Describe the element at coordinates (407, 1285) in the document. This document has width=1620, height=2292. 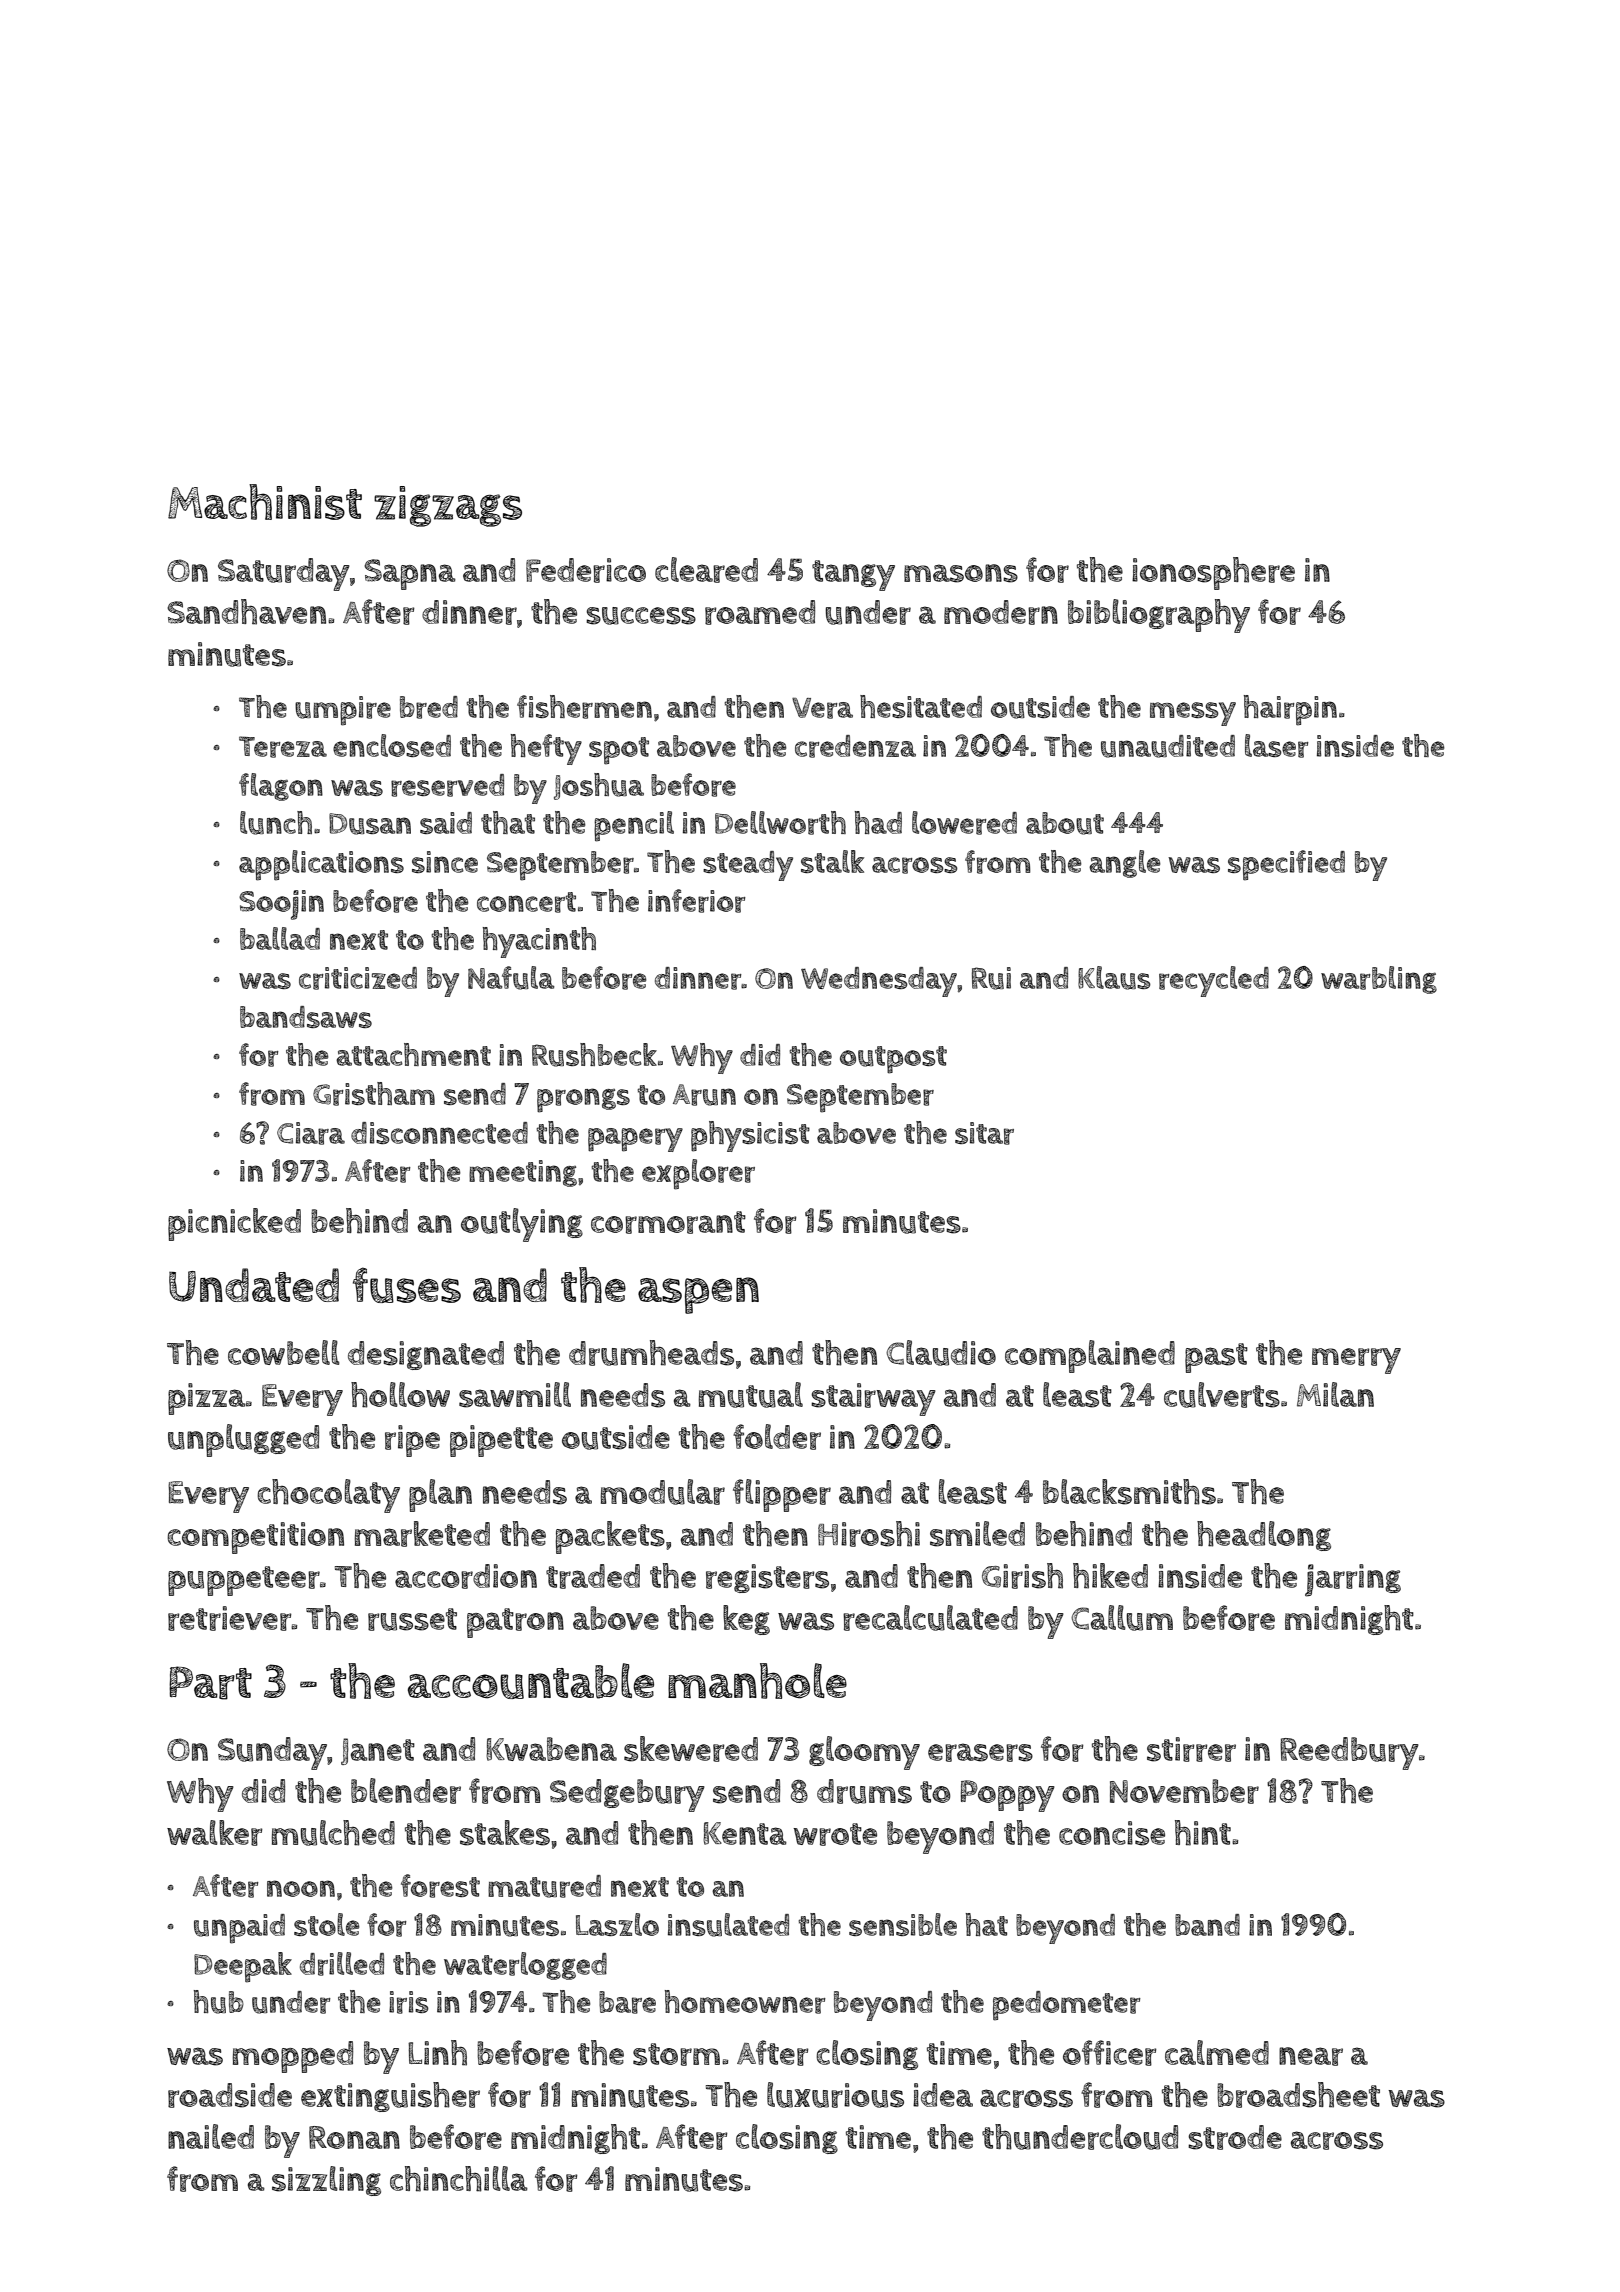
I see `fuses` at that location.
